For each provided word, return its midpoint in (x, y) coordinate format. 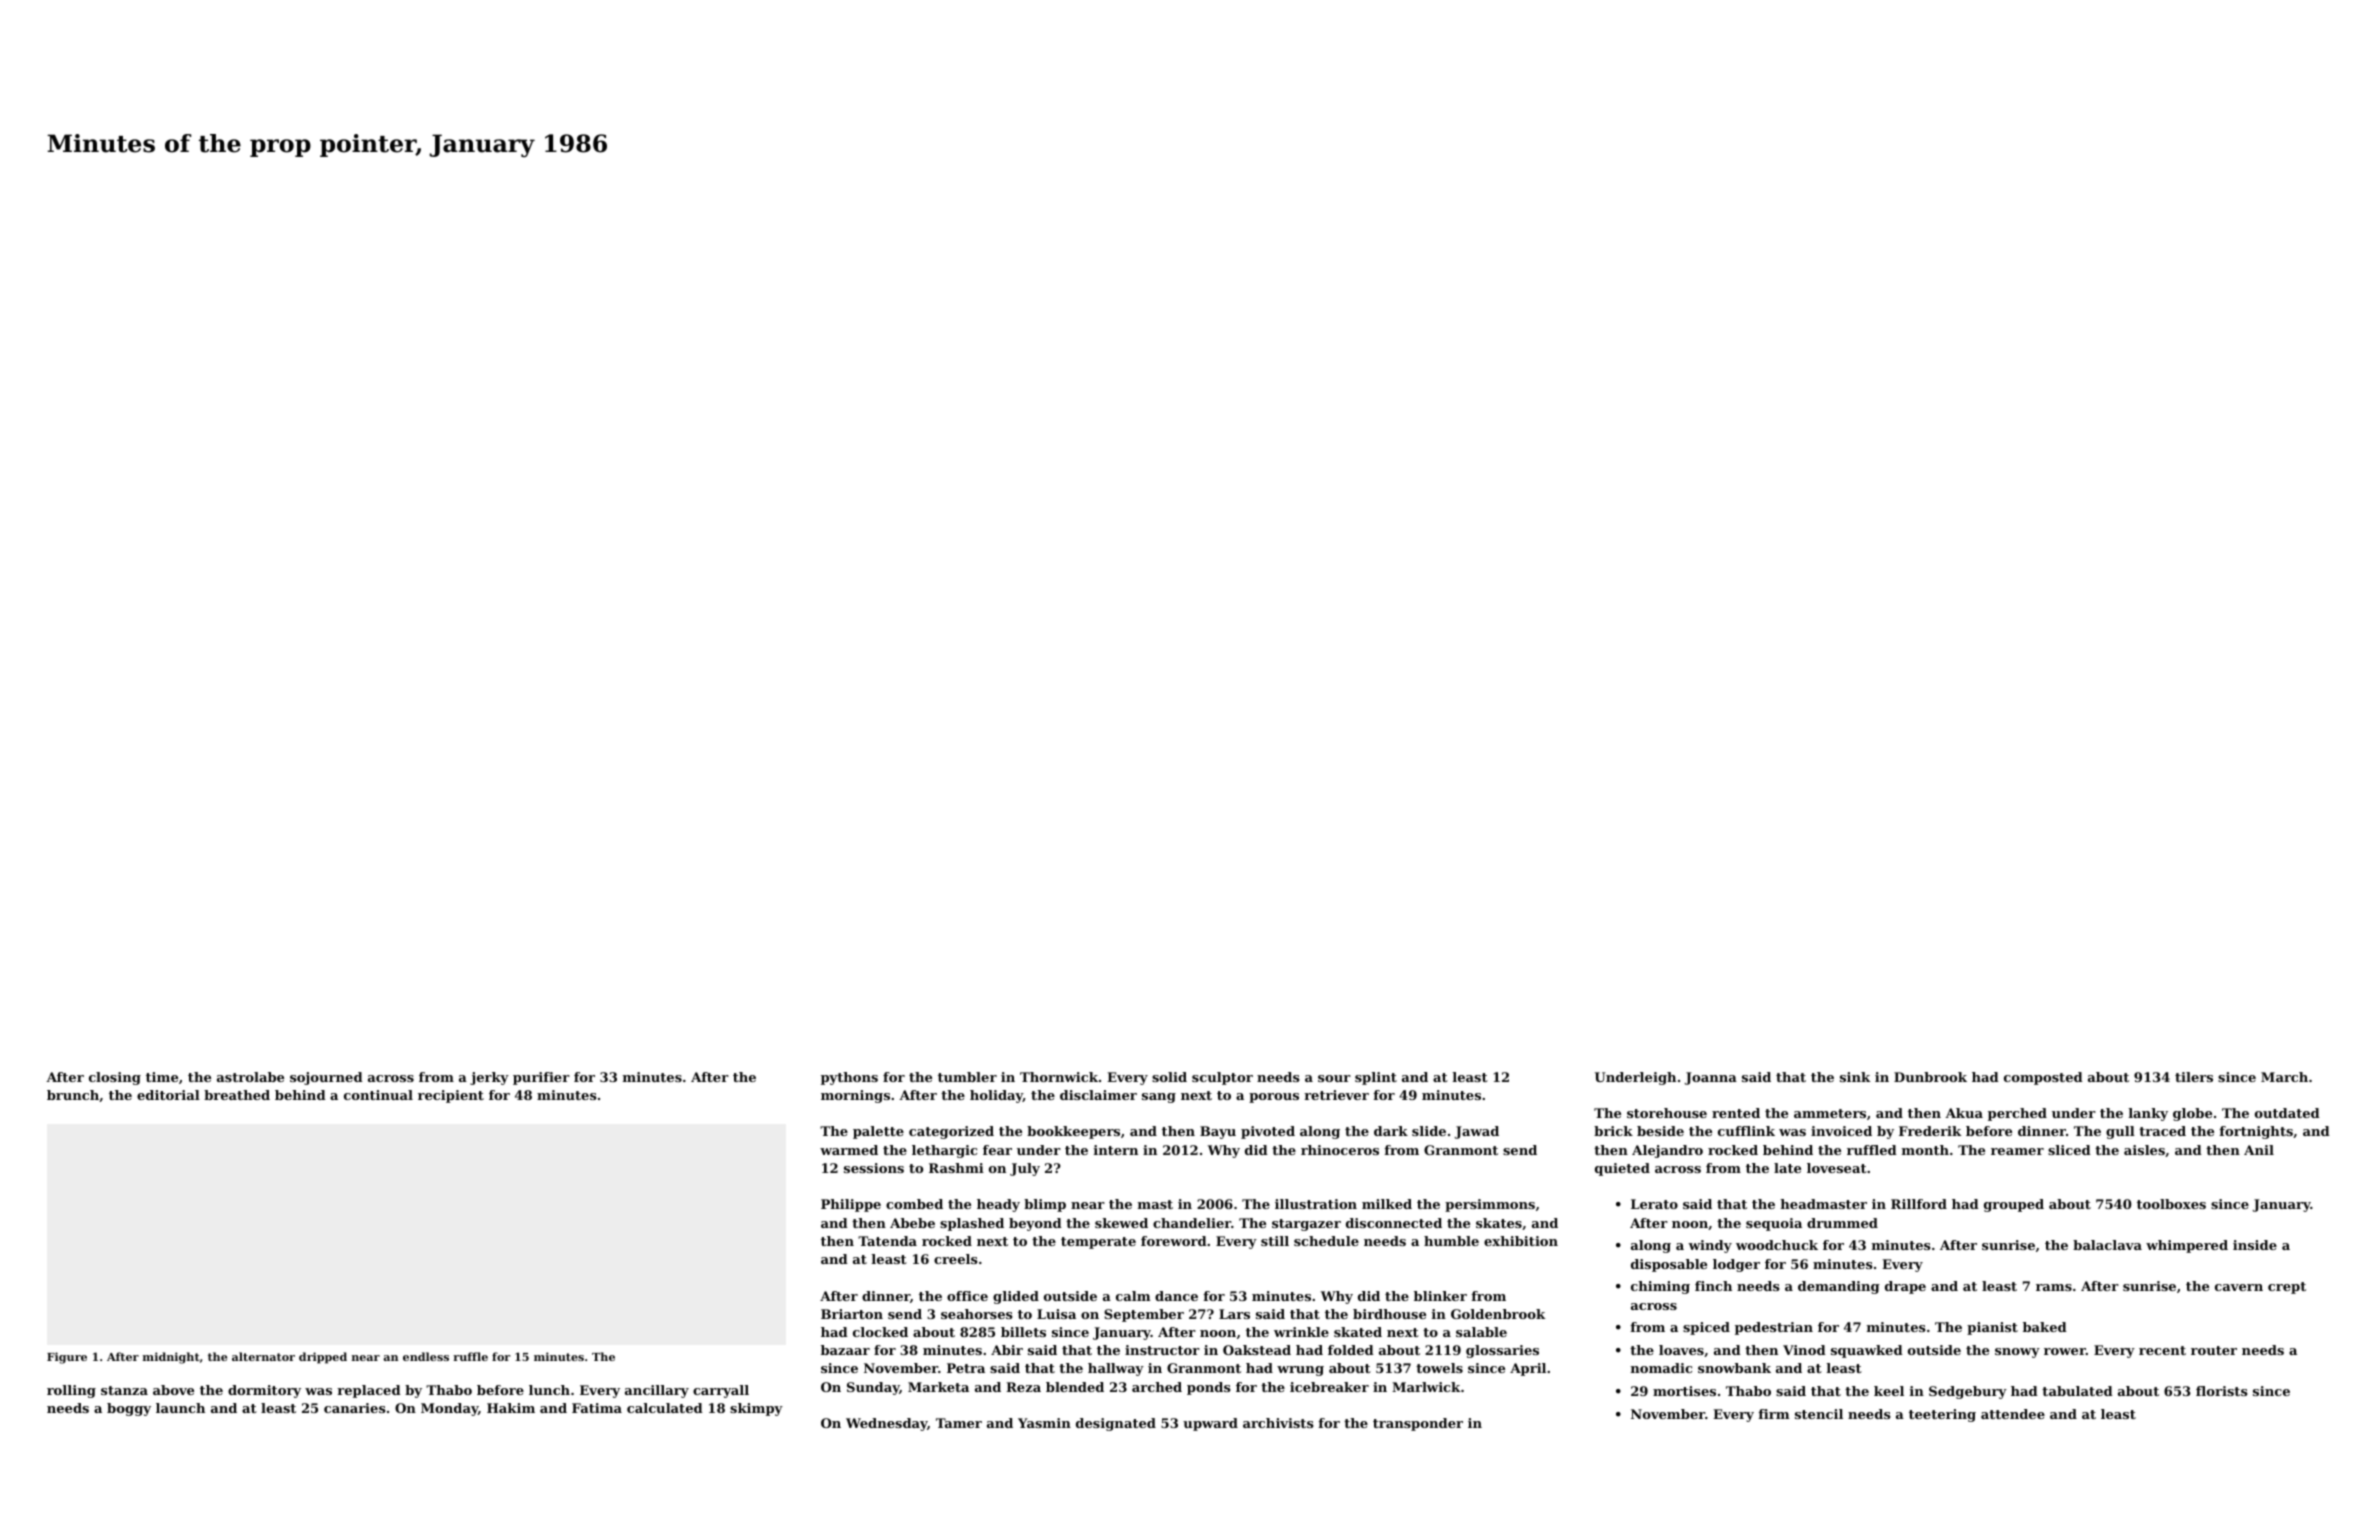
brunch (73, 1095)
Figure (67, 1358)
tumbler (967, 1077)
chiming (1660, 1287)
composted (2043, 1078)
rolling (71, 1391)
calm (1133, 1296)
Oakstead (1257, 1350)
